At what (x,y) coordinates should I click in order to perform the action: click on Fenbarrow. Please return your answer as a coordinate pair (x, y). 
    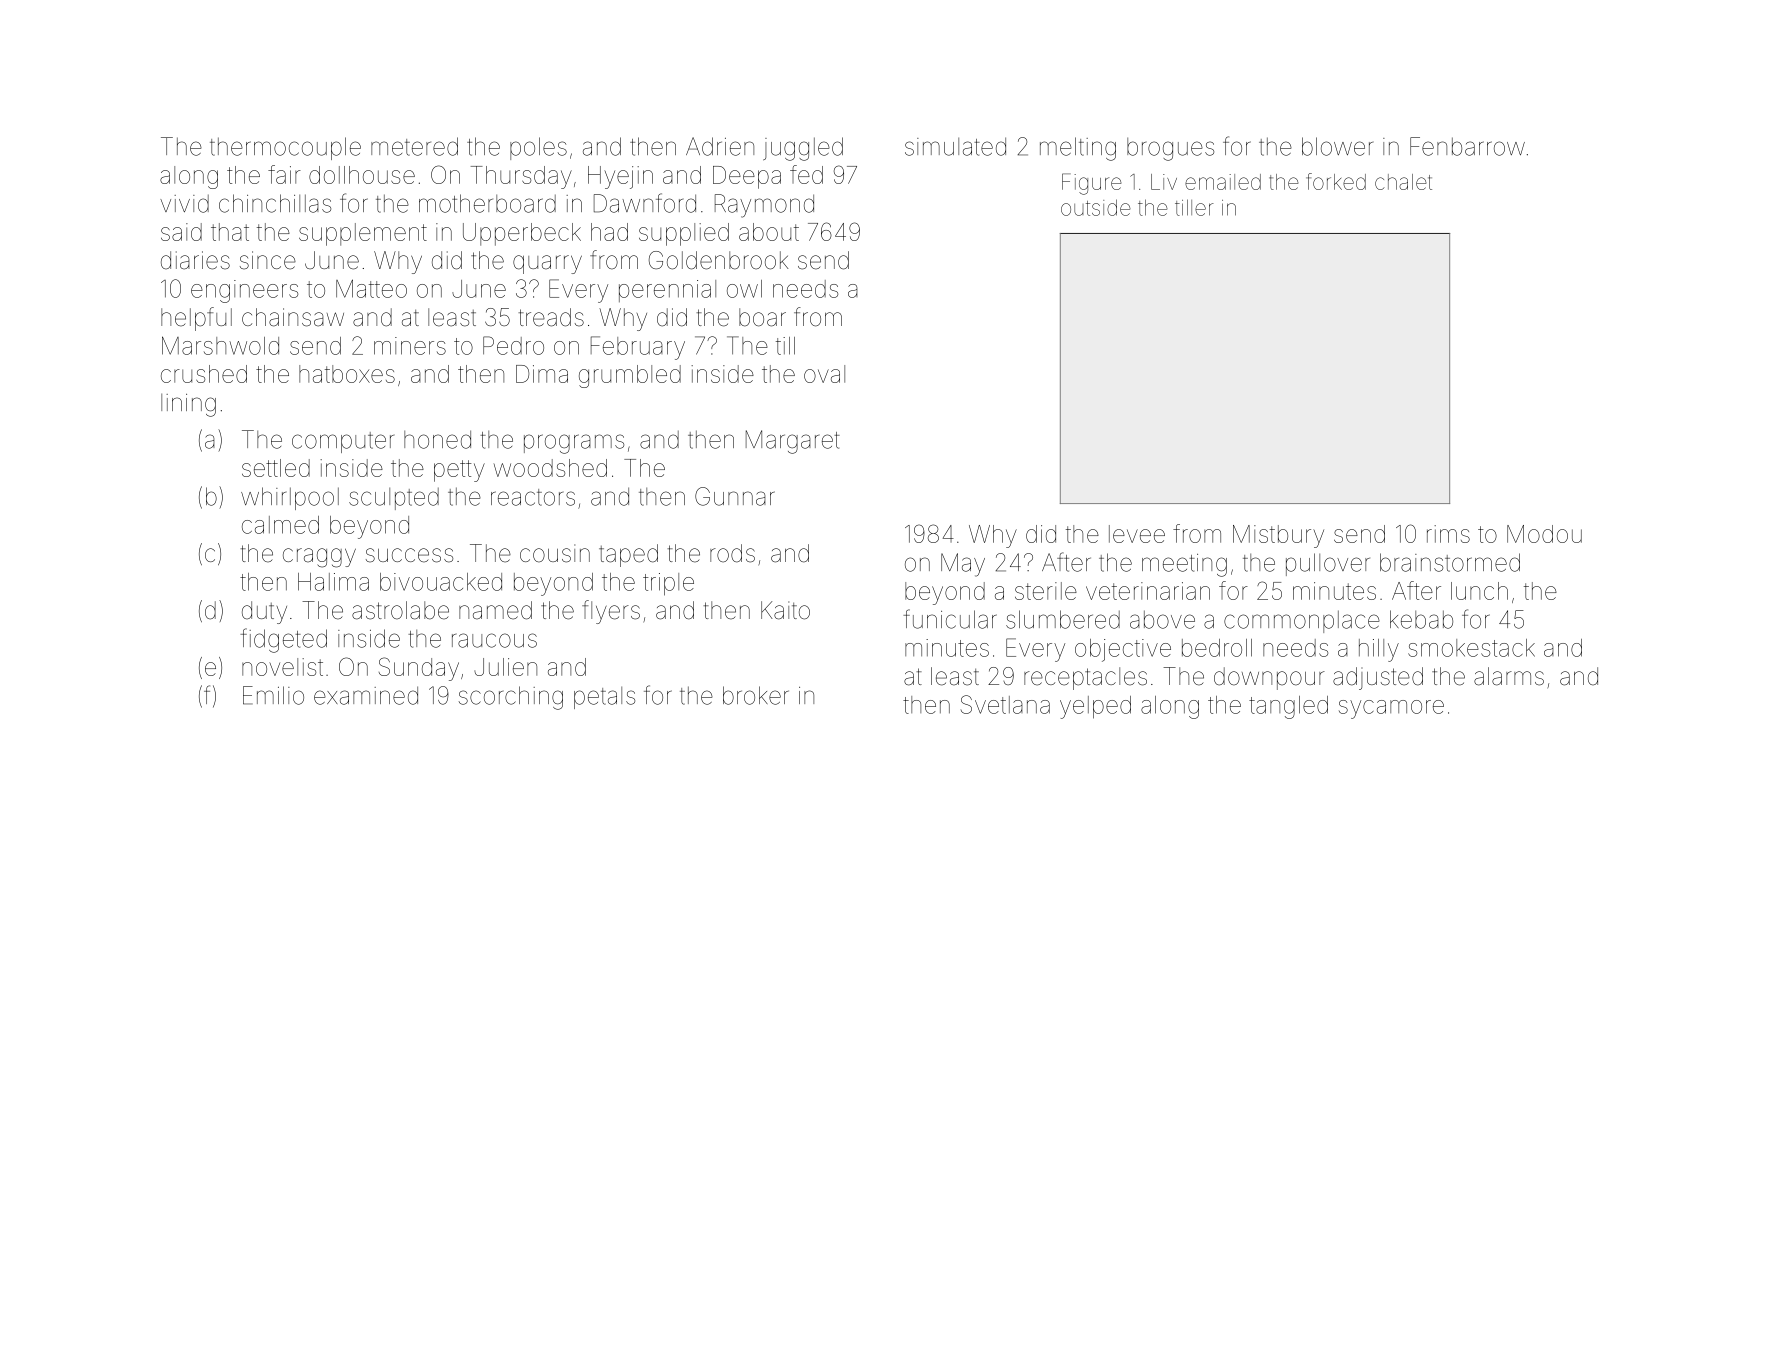
    Looking at the image, I should click on (1467, 146).
